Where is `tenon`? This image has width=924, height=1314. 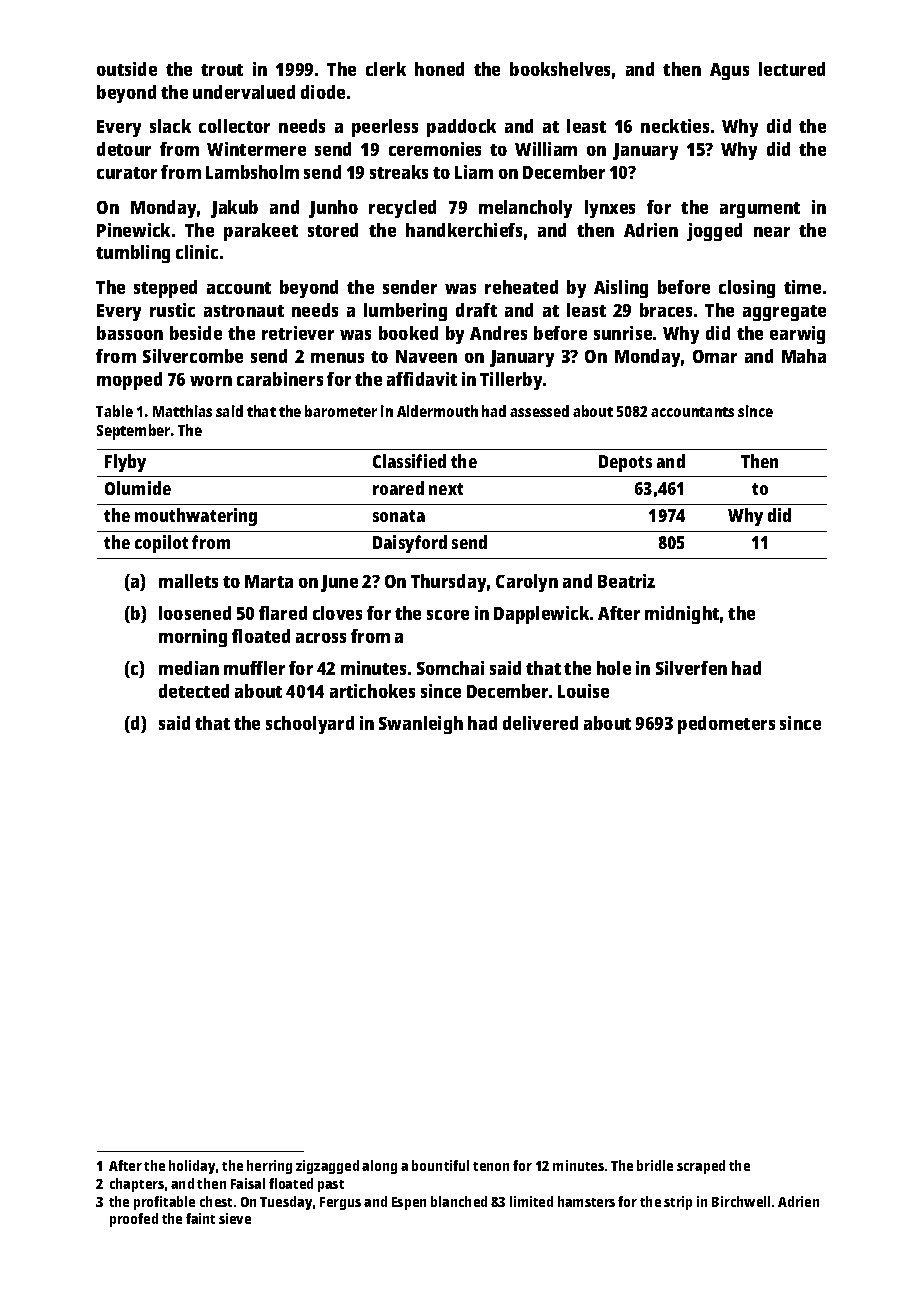 tenon is located at coordinates (491, 1166).
